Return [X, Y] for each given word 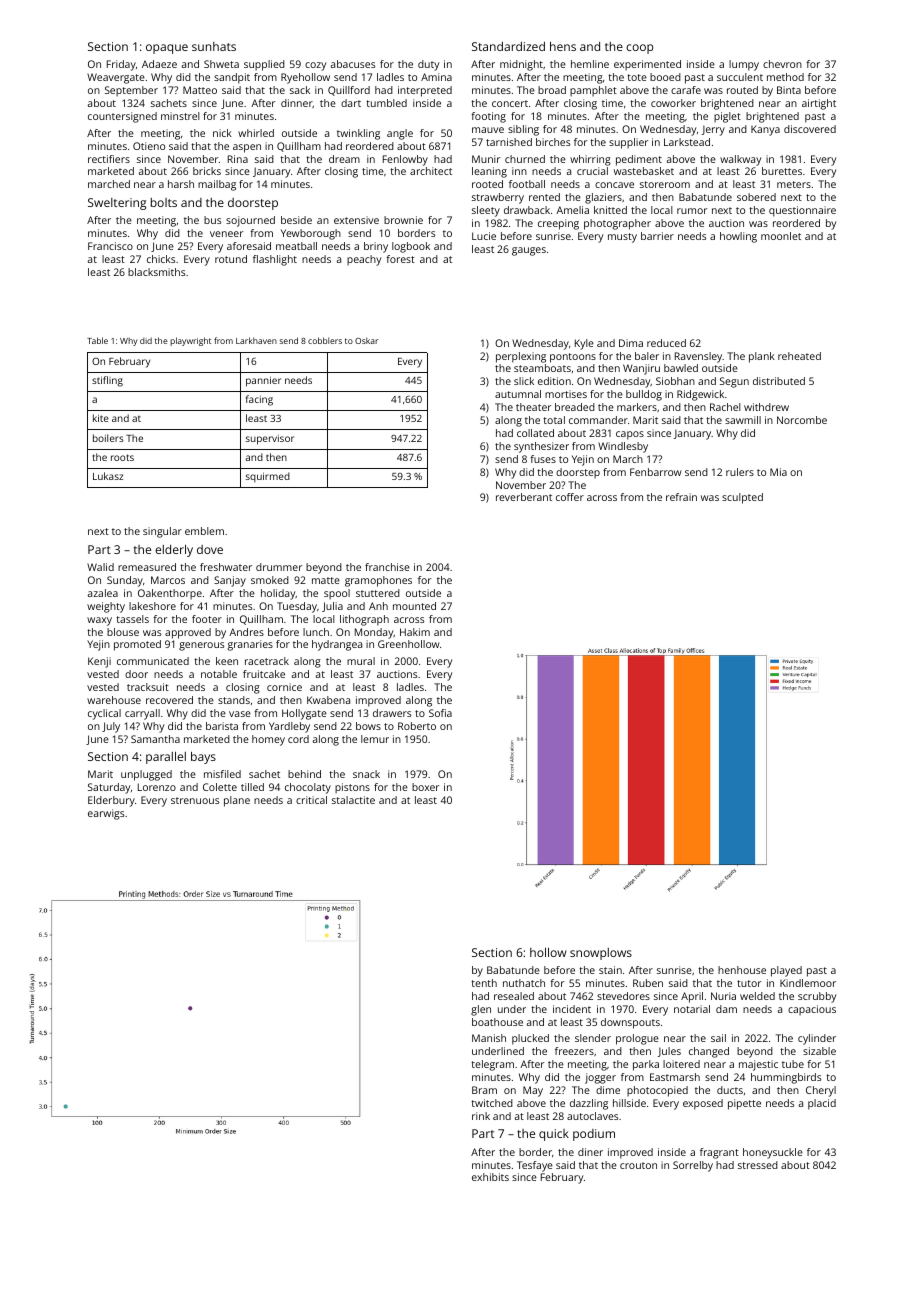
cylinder [817, 1039]
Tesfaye [535, 1166]
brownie [403, 220]
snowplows [601, 954]
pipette [744, 1104]
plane [237, 801]
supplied [264, 65]
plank [762, 357]
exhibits [490, 1177]
